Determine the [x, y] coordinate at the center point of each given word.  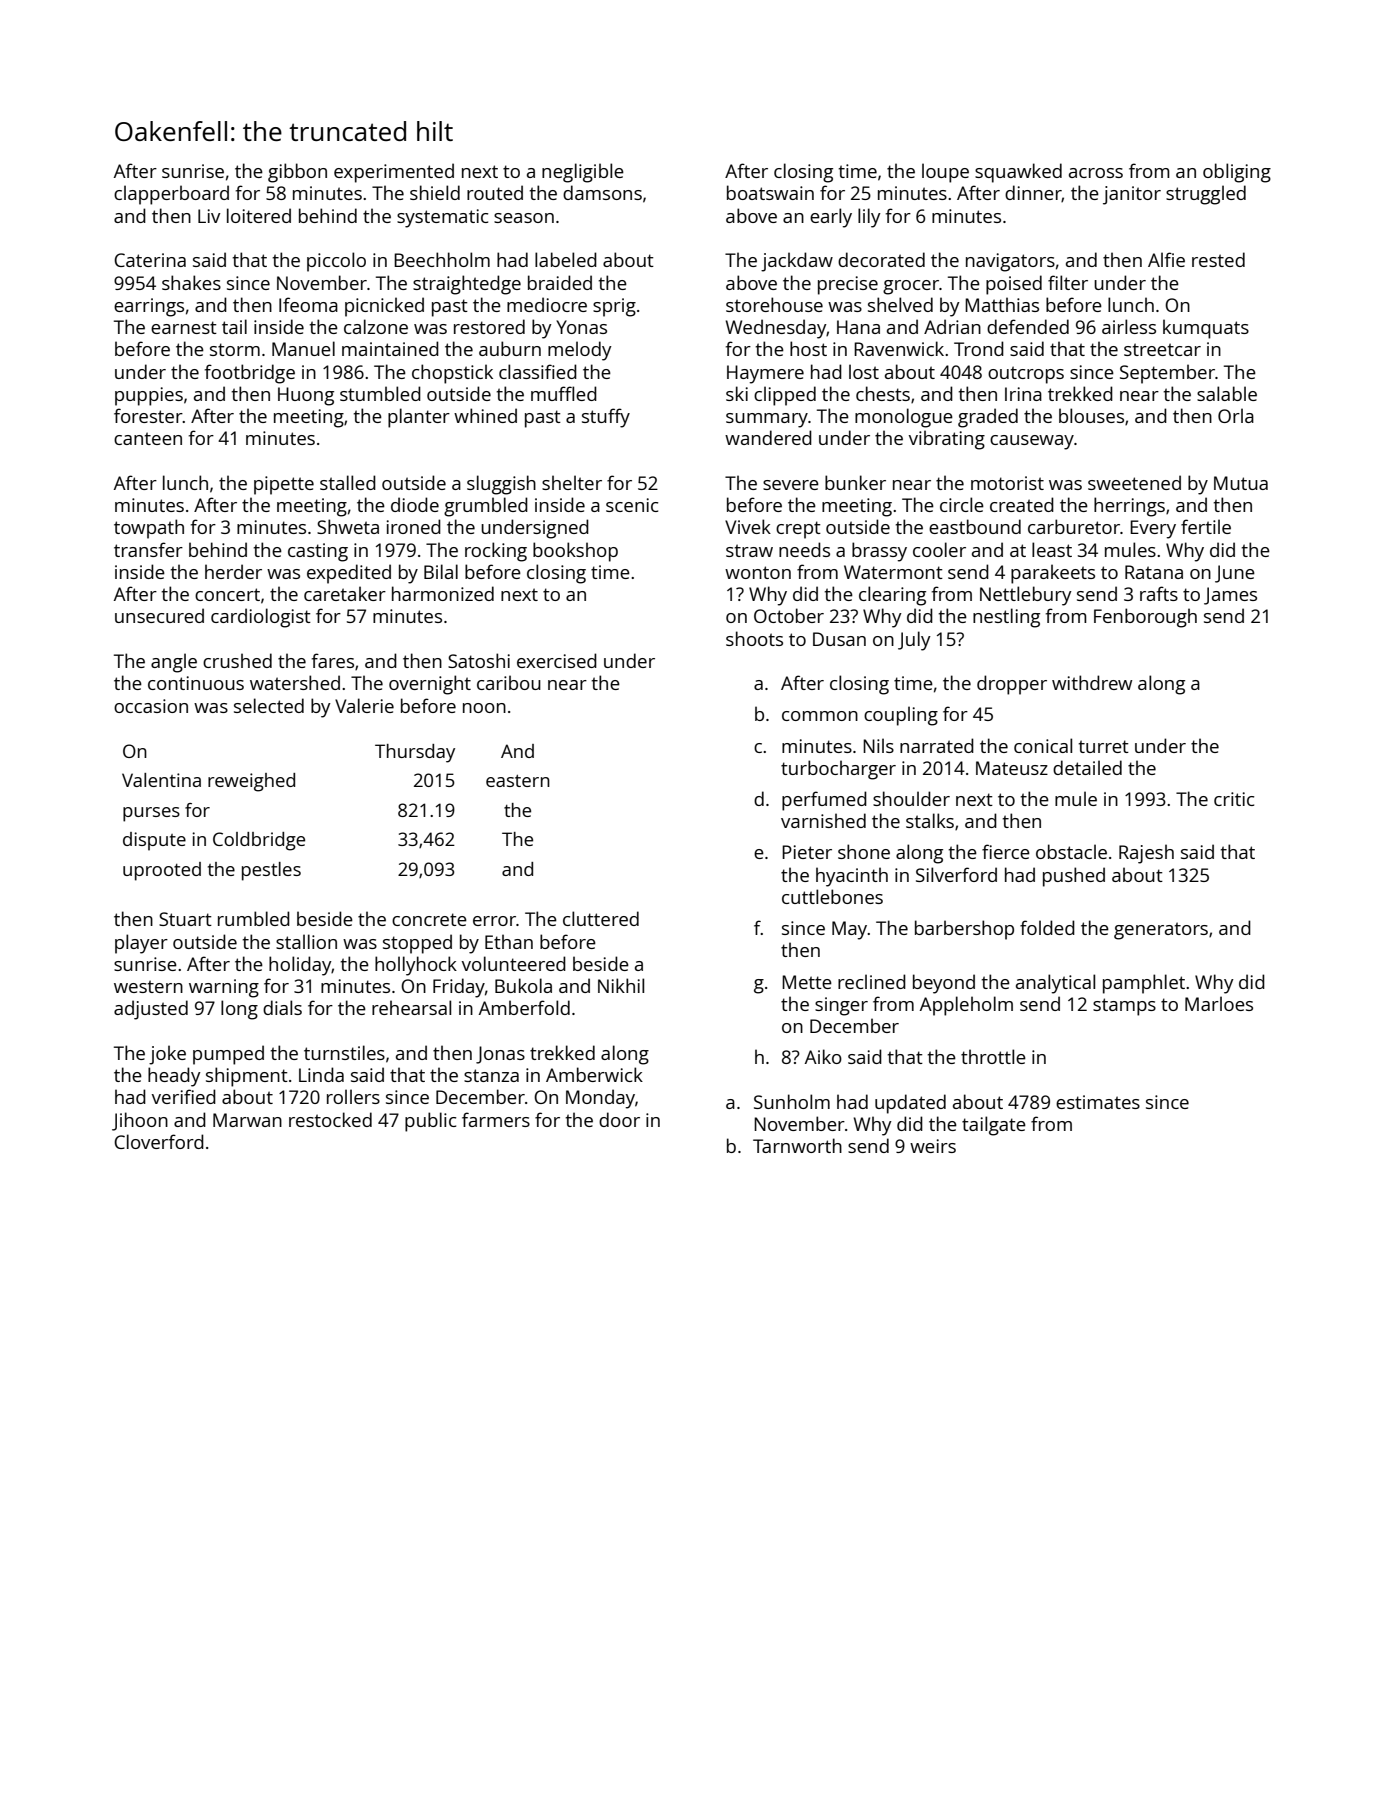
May [850, 930]
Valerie [364, 705]
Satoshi [479, 660]
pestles [271, 871]
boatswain [770, 192]
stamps [1124, 1007]
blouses [1091, 415]
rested [1218, 259]
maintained [390, 348]
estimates [1098, 1102]
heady [174, 1077]
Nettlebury [1026, 596]
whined [485, 415]
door [619, 1119]
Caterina [150, 260]
